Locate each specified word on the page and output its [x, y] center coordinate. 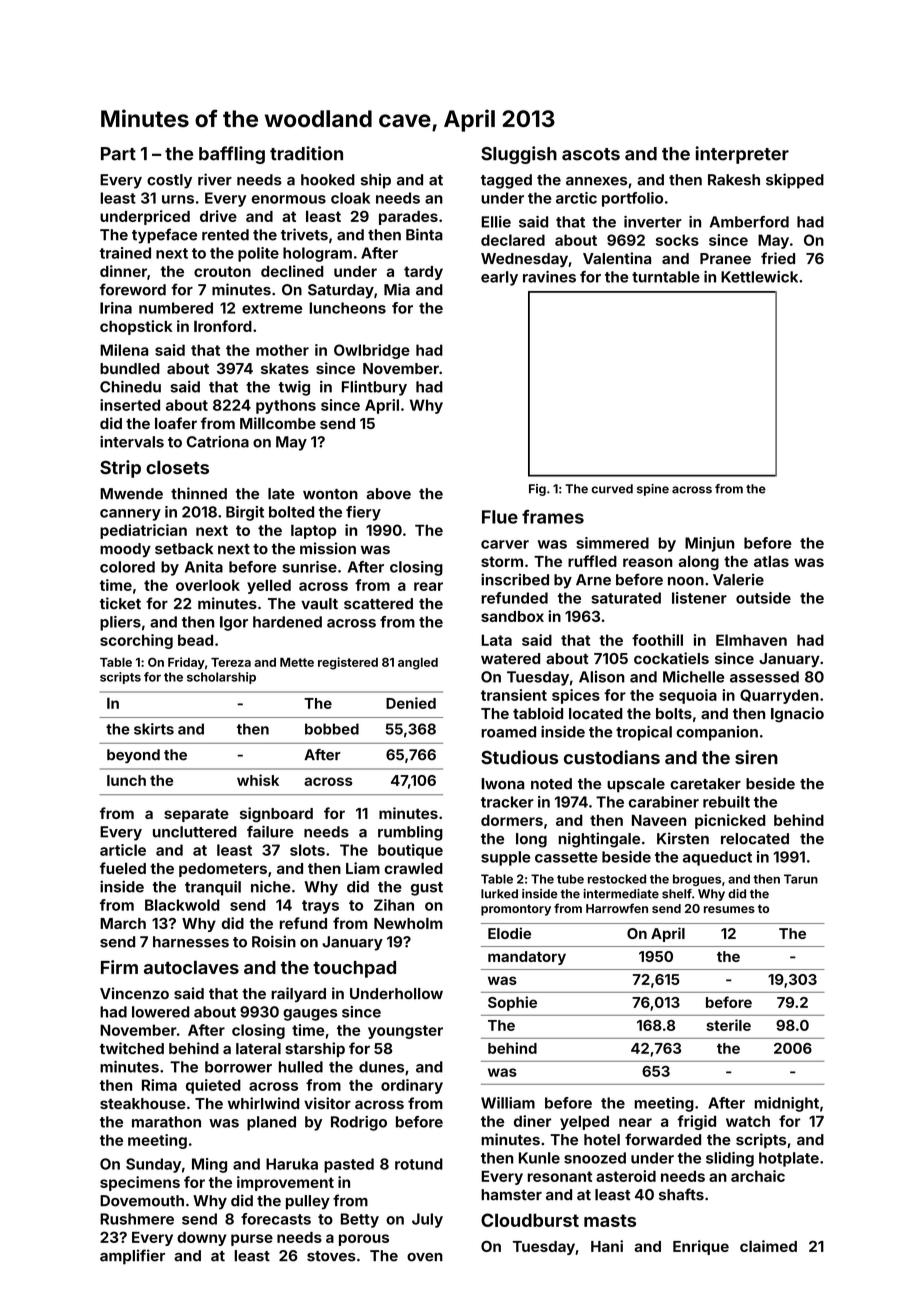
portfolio [632, 199]
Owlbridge [372, 351]
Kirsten [683, 838]
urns [178, 199]
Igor [234, 623]
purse [252, 1240]
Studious [519, 757]
